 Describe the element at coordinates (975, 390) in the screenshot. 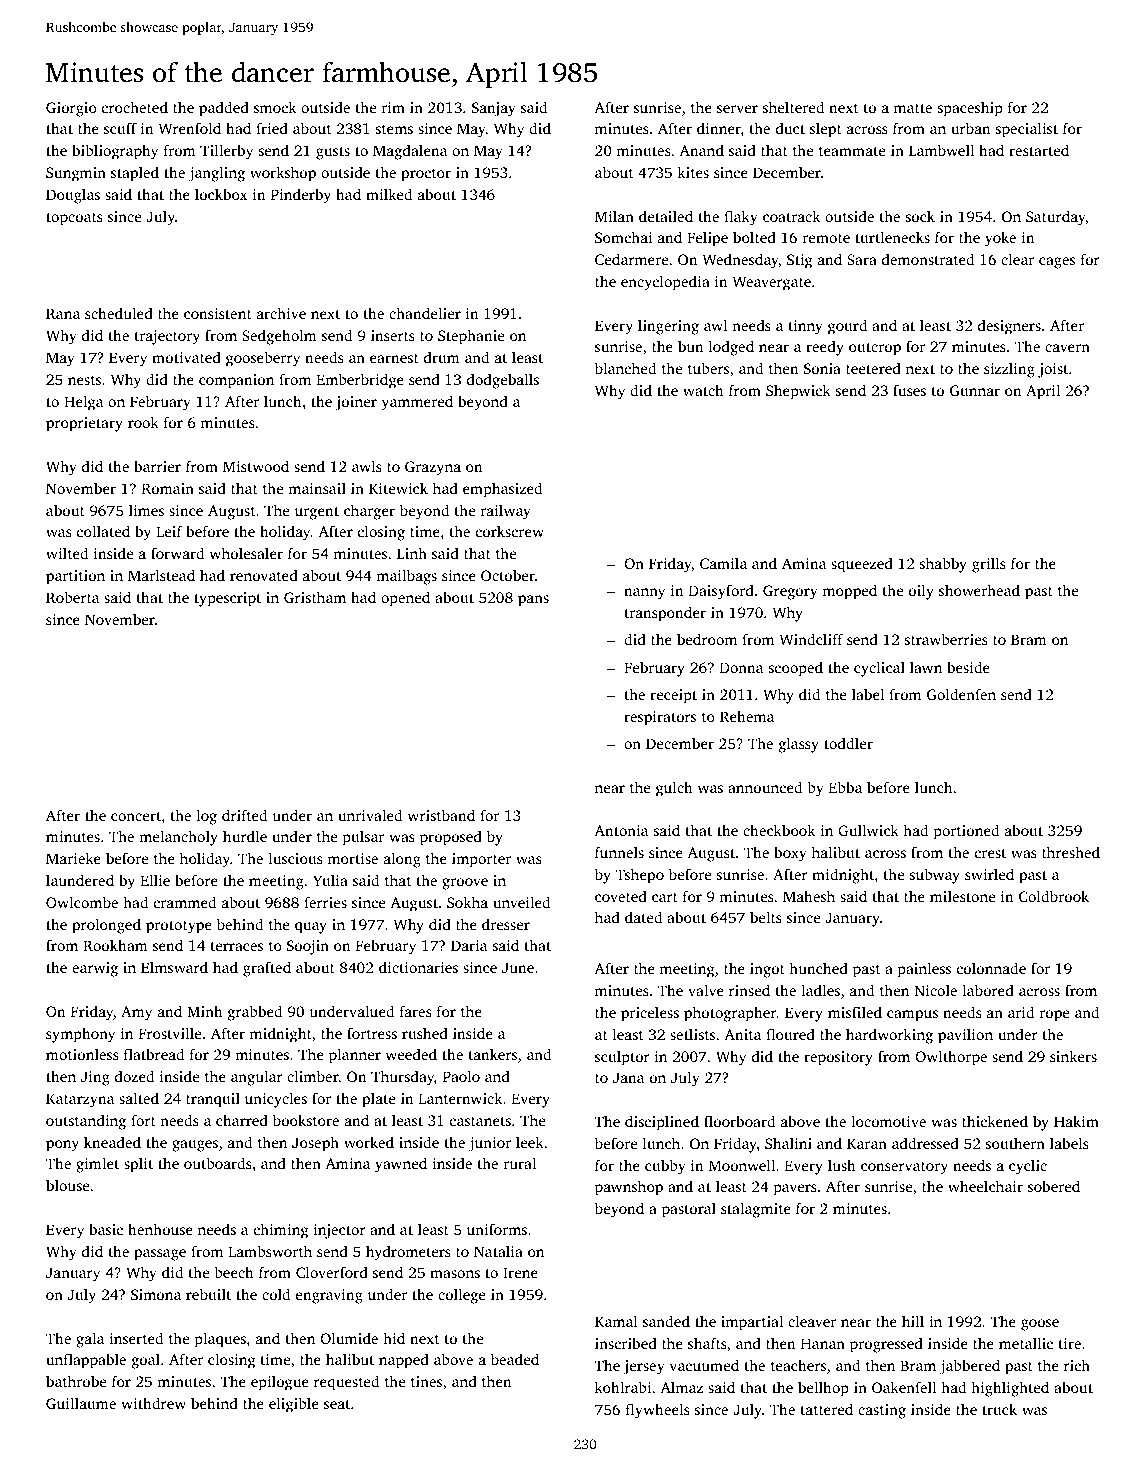

I see `Gunnar` at that location.
